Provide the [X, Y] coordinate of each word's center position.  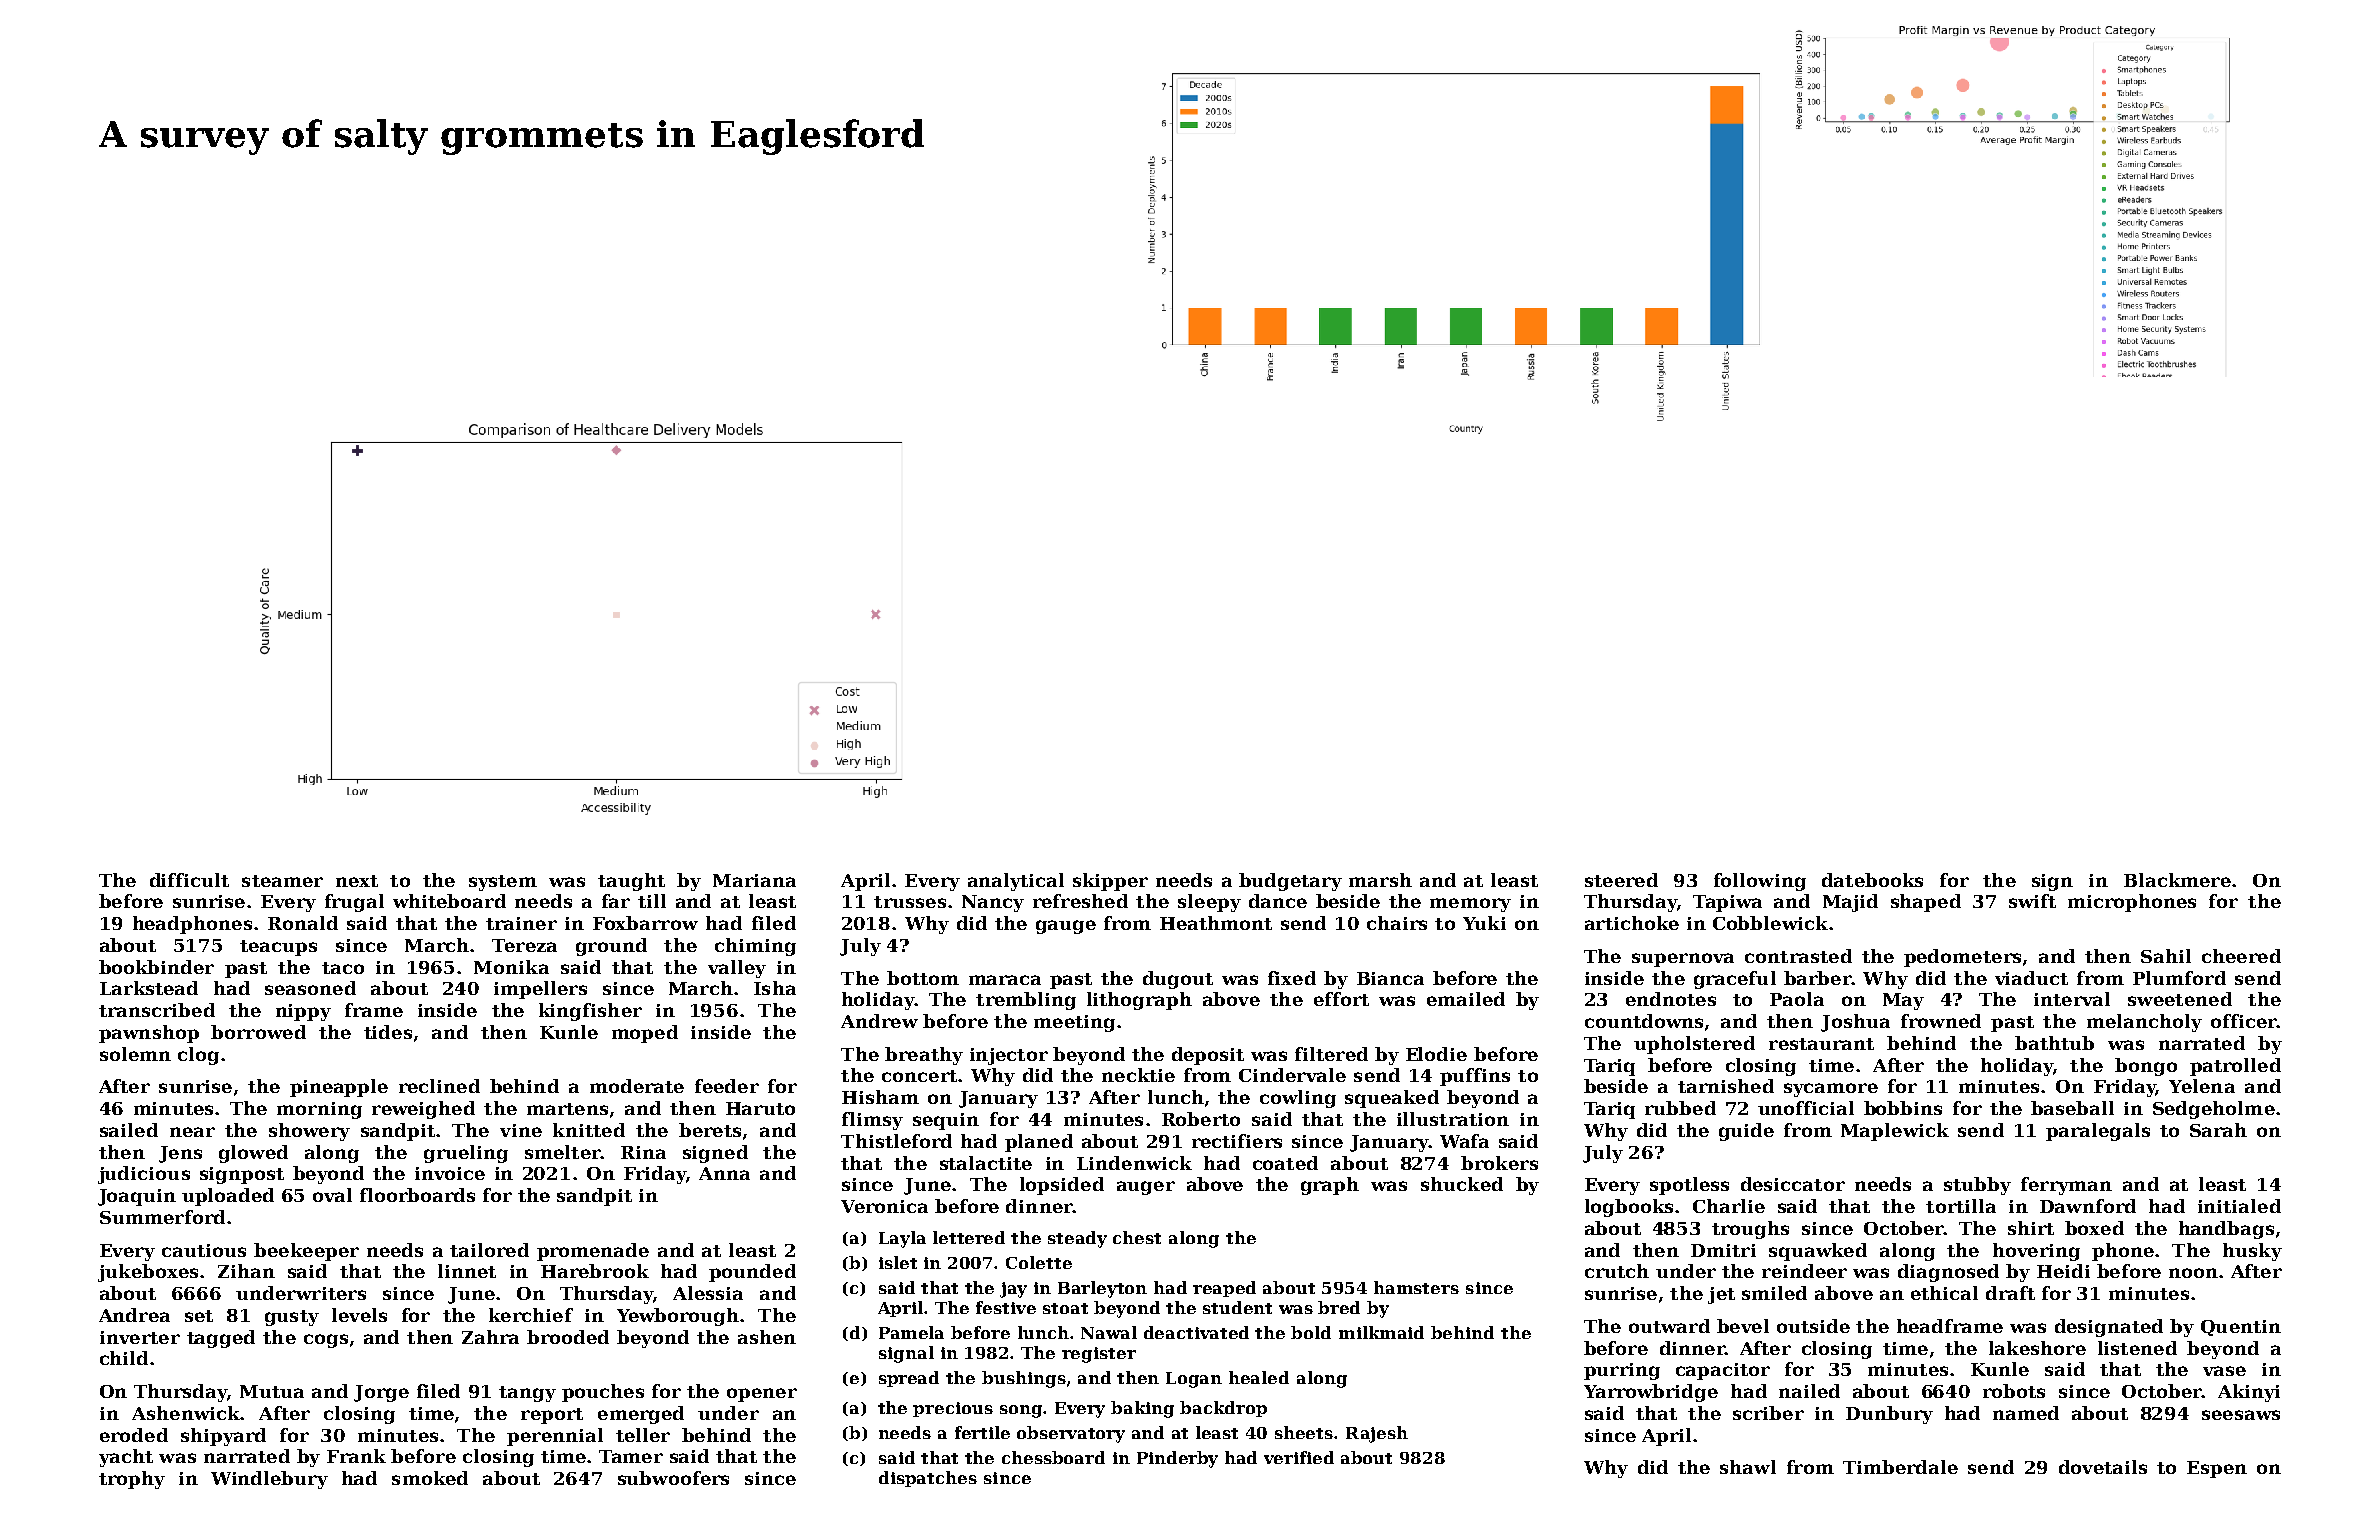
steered [1621, 880]
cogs [326, 1341]
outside [1813, 1326]
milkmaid [1381, 1332]
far [616, 901]
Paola [1797, 999]
